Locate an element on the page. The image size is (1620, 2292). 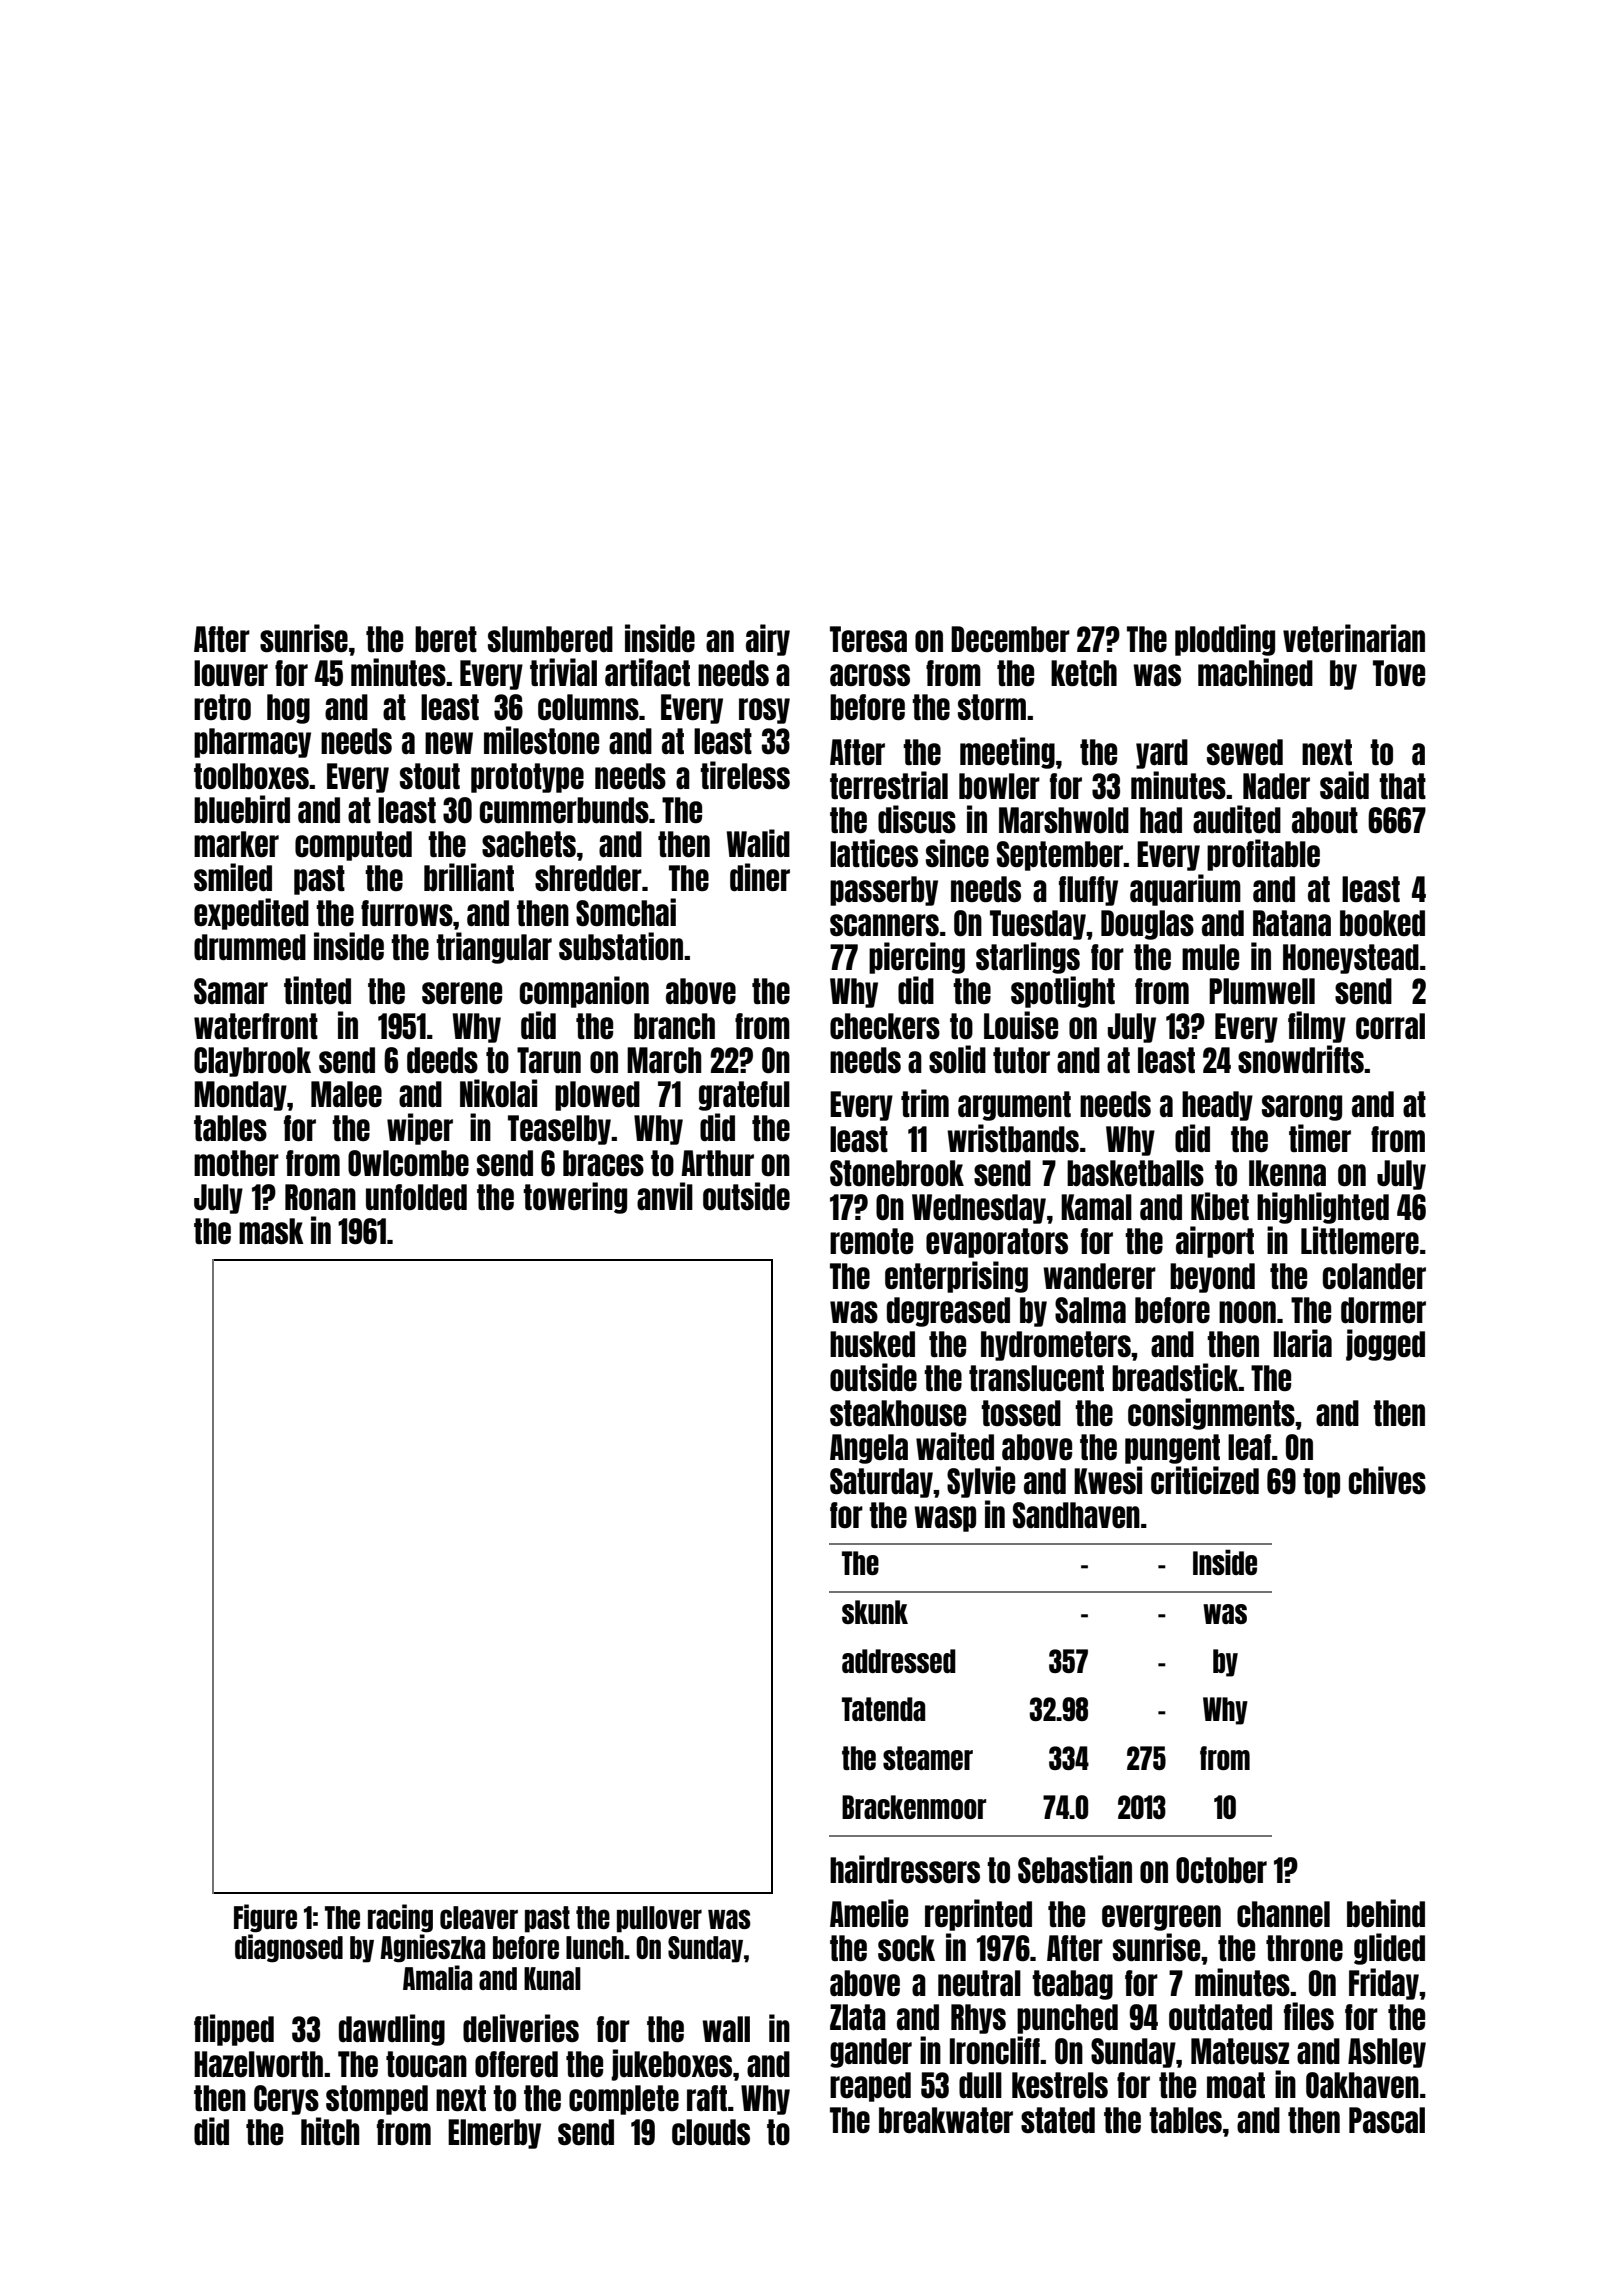
about is located at coordinates (1325, 820).
